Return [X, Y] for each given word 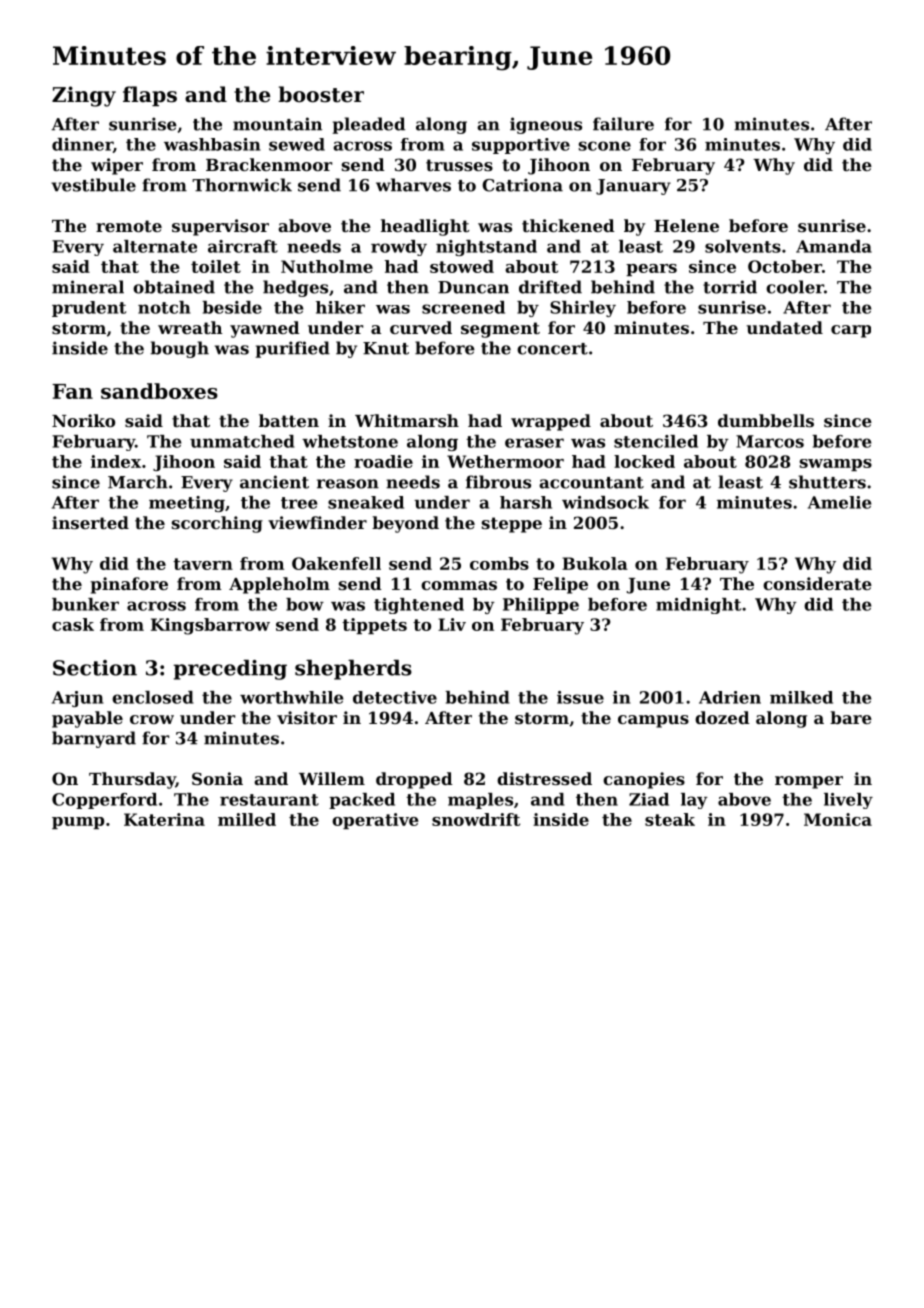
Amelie [839, 502]
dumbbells [766, 420]
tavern [203, 564]
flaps [150, 96]
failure [623, 124]
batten [289, 420]
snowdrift [476, 819]
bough [179, 349]
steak [670, 819]
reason [348, 484]
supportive [521, 146]
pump [78, 823]
